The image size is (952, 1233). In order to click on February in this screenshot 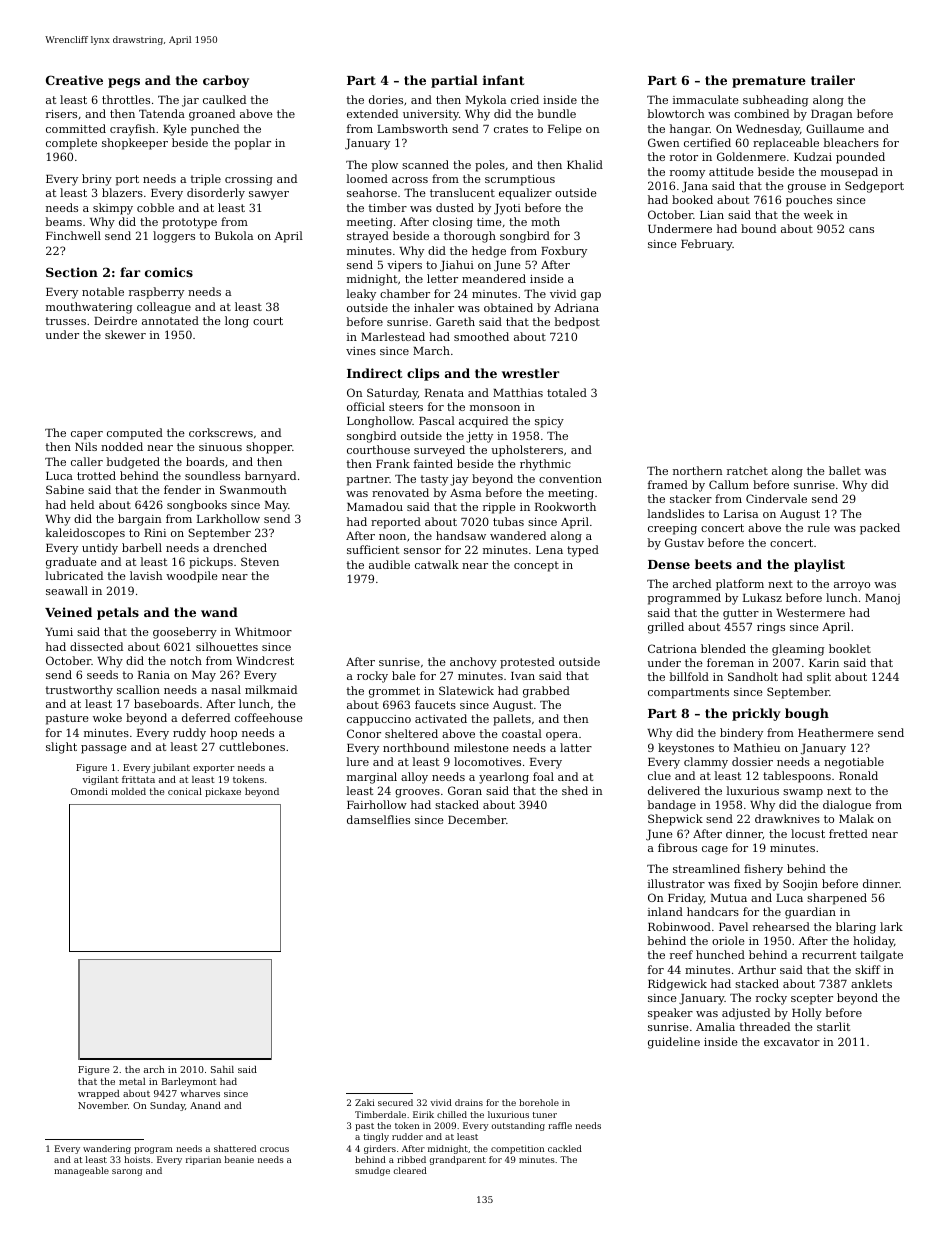, I will do `click(707, 245)`.
